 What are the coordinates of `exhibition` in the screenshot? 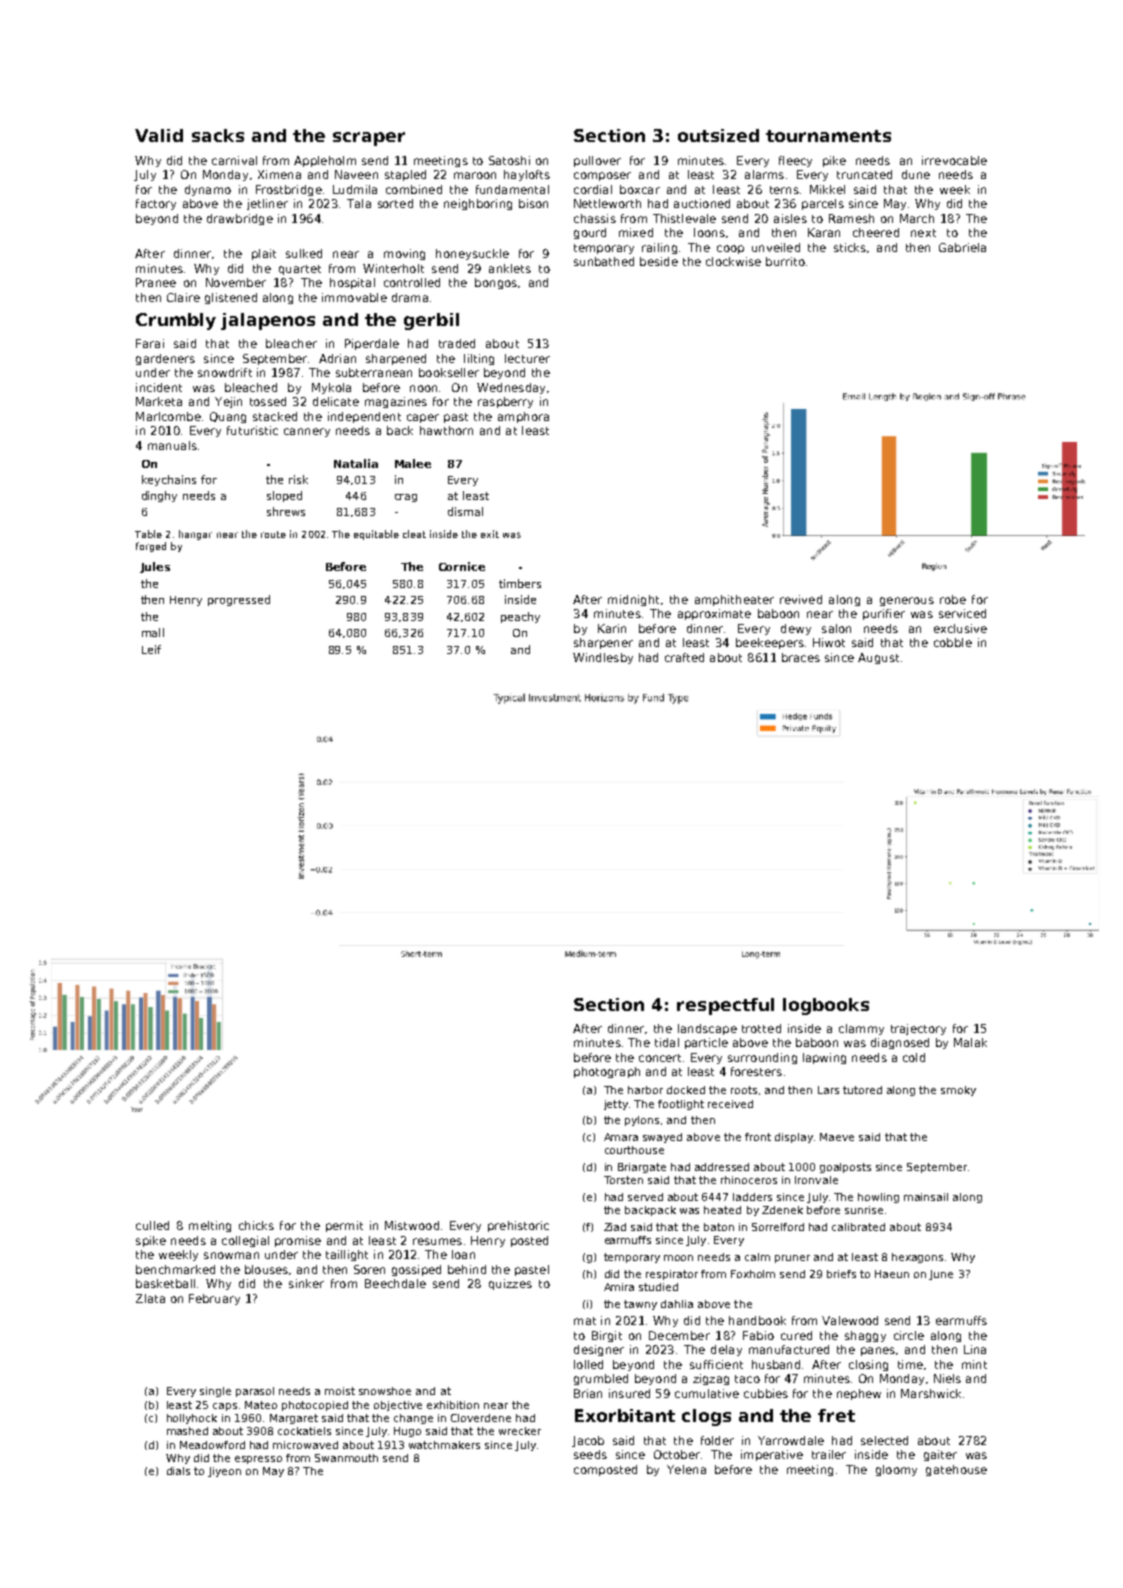 It's located at (453, 1405).
